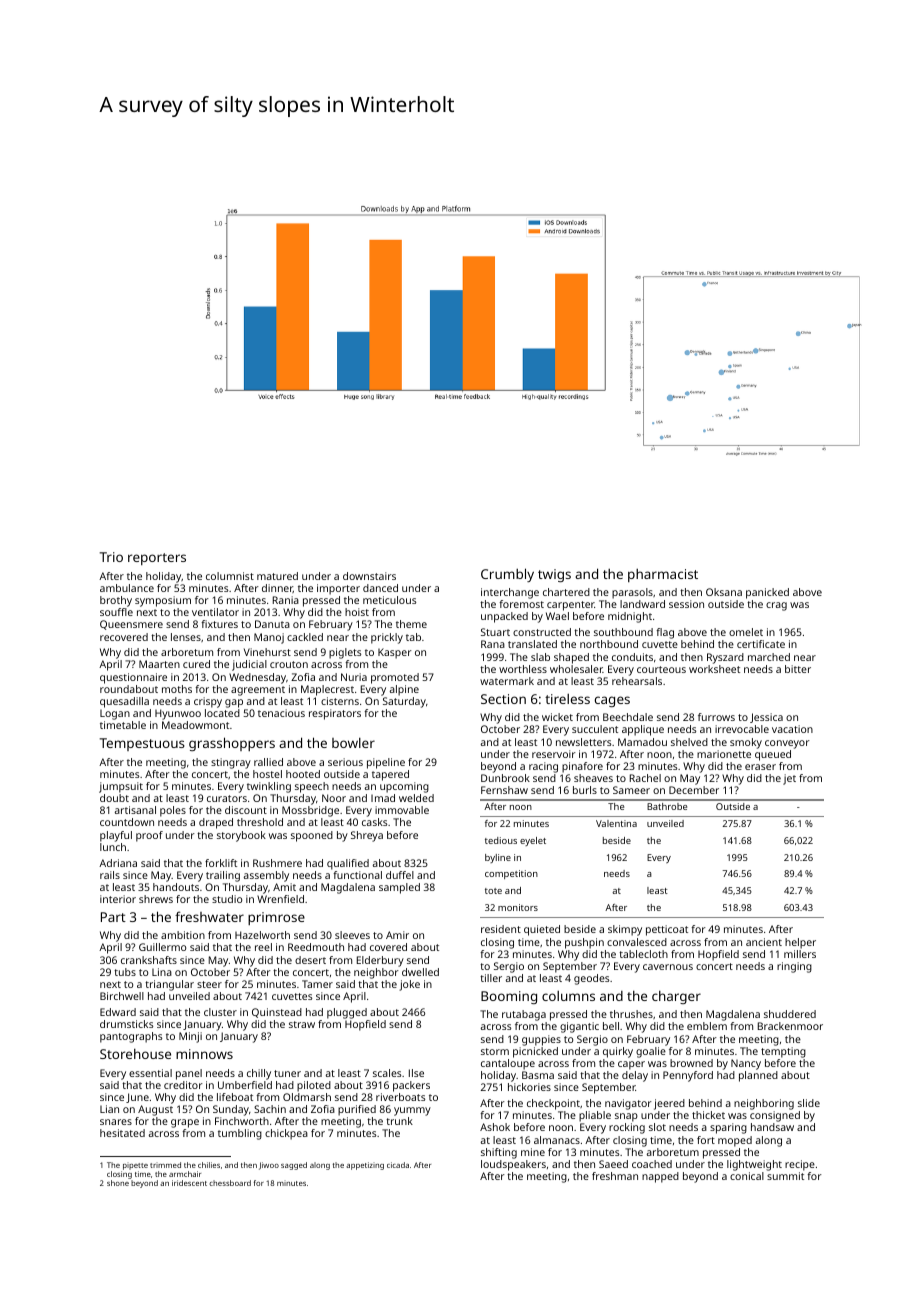 The image size is (924, 1308). What do you see at coordinates (189, 1183) in the screenshot?
I see `iridescent` at bounding box center [189, 1183].
